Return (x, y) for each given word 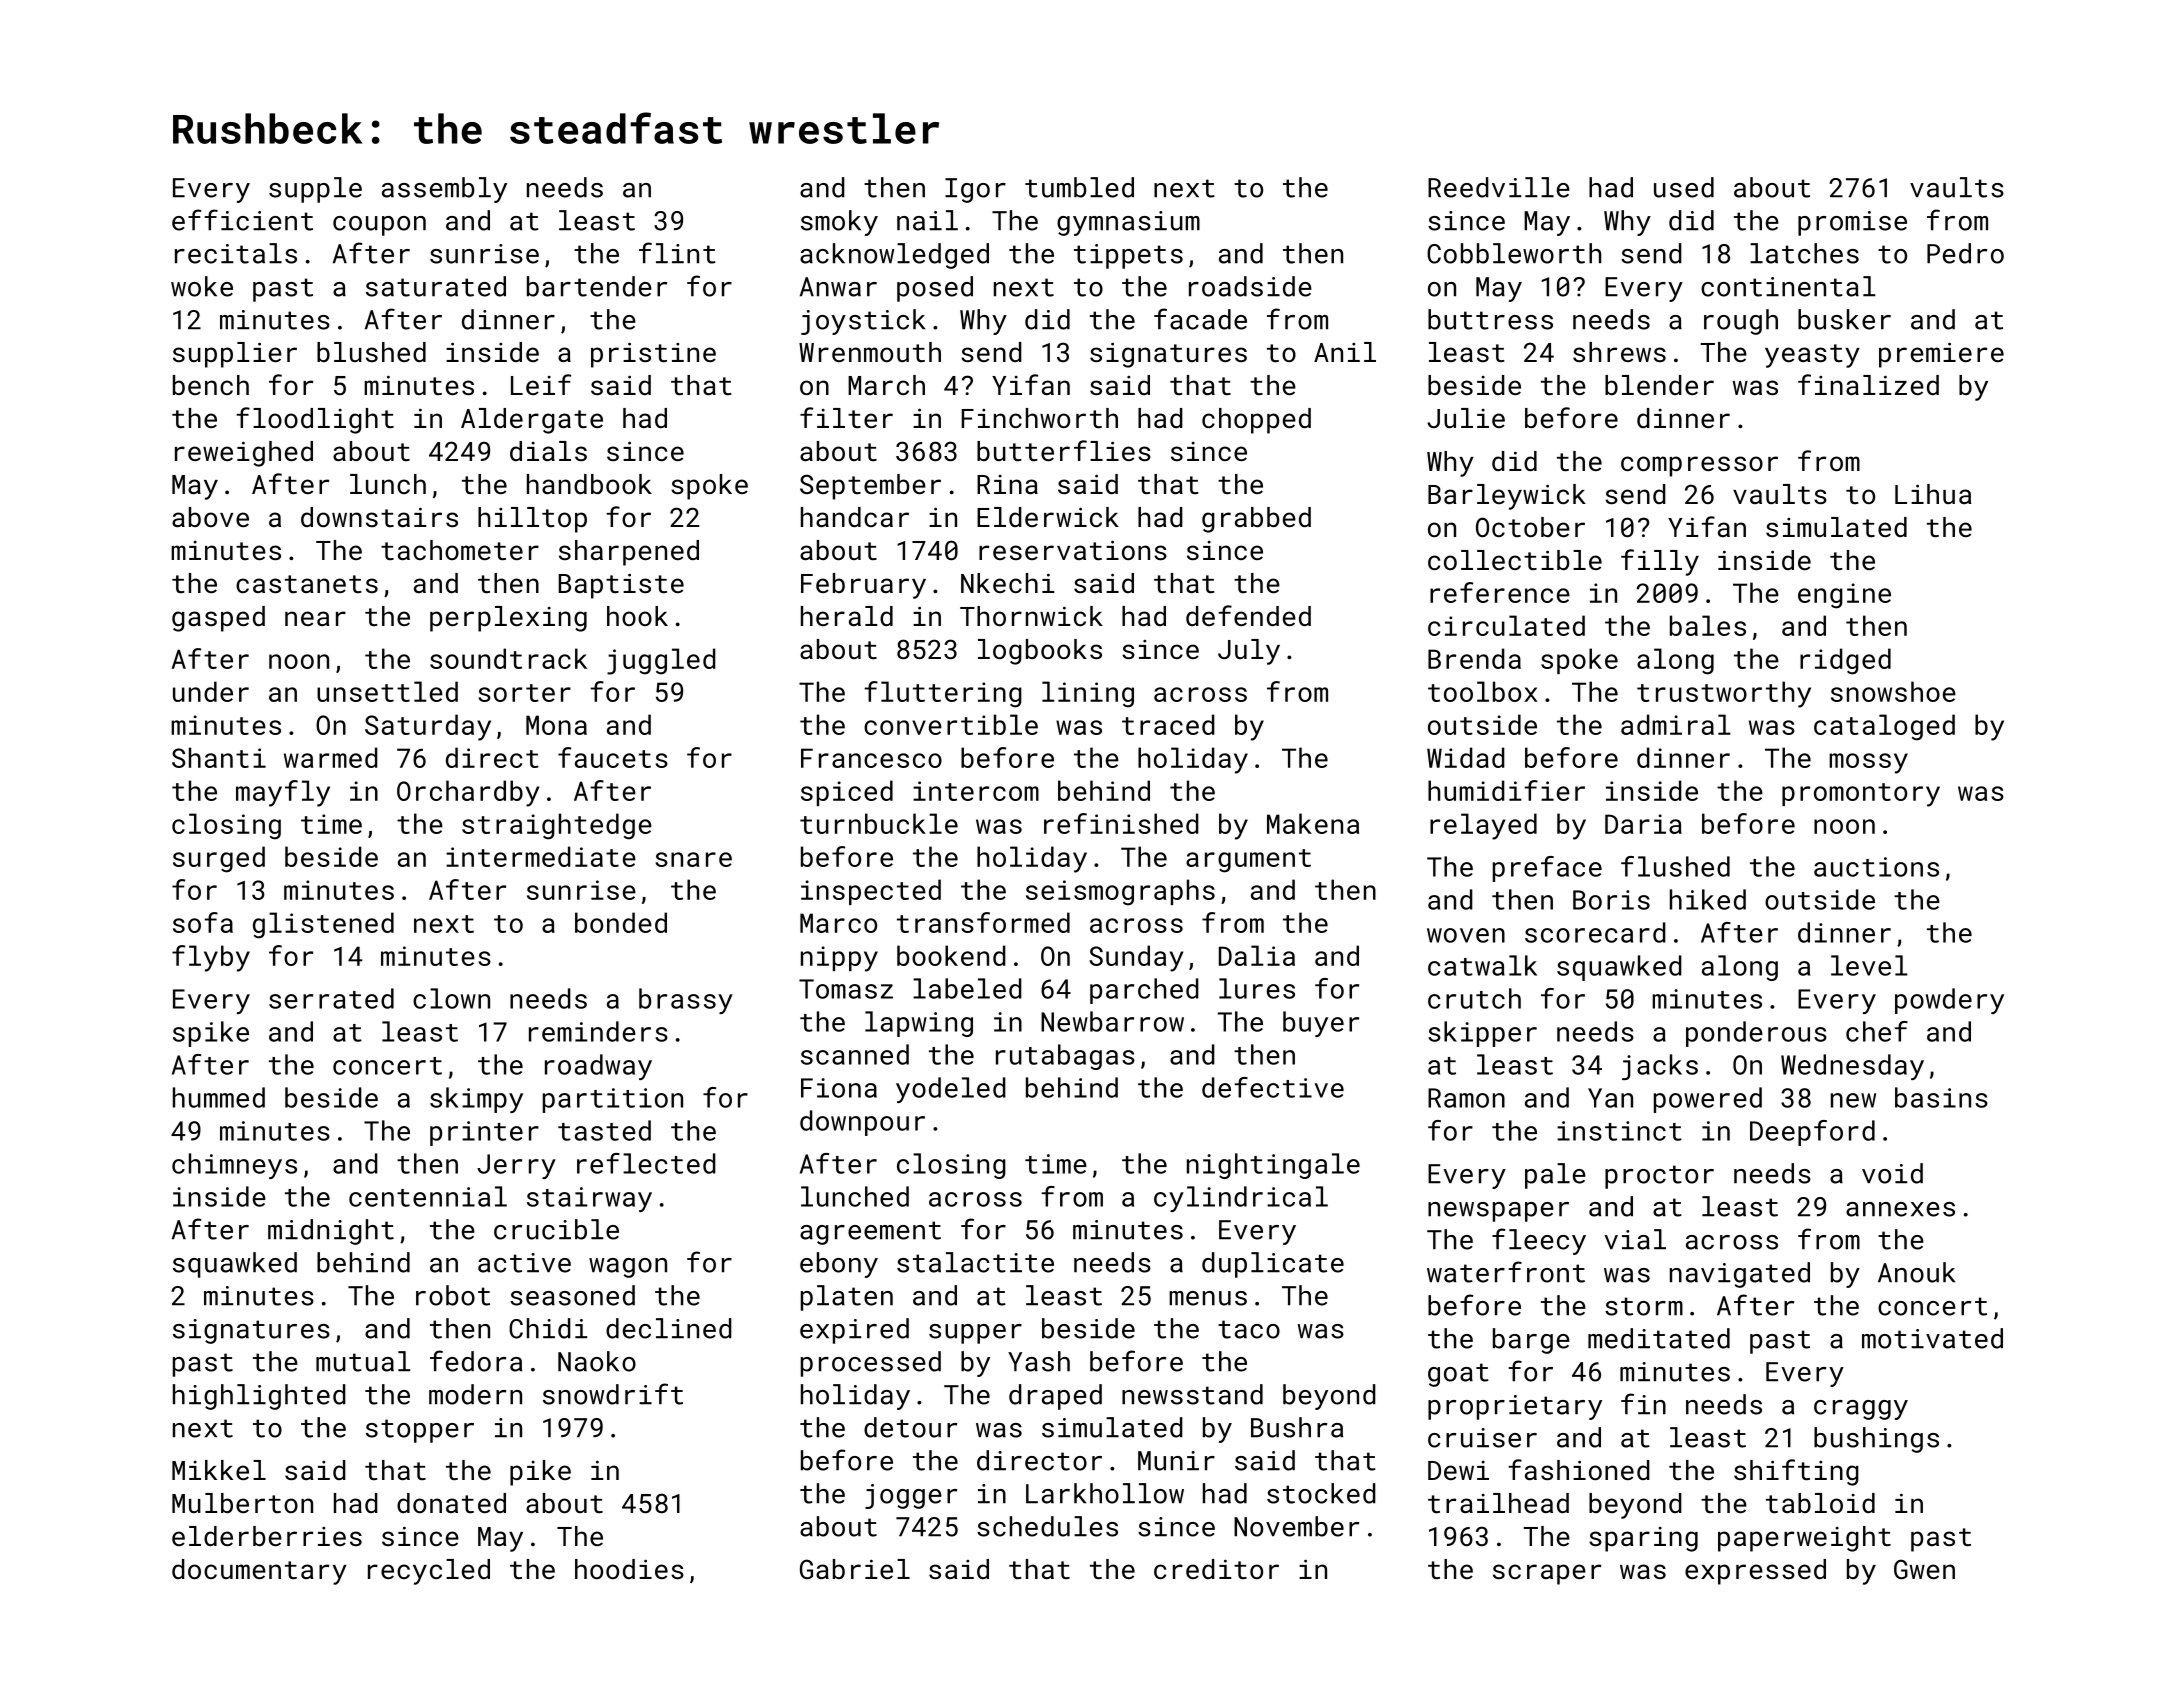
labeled (967, 988)
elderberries (267, 1536)
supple (315, 190)
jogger (911, 1496)
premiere (1941, 355)
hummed (219, 1097)
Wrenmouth (870, 352)
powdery (1949, 1001)
